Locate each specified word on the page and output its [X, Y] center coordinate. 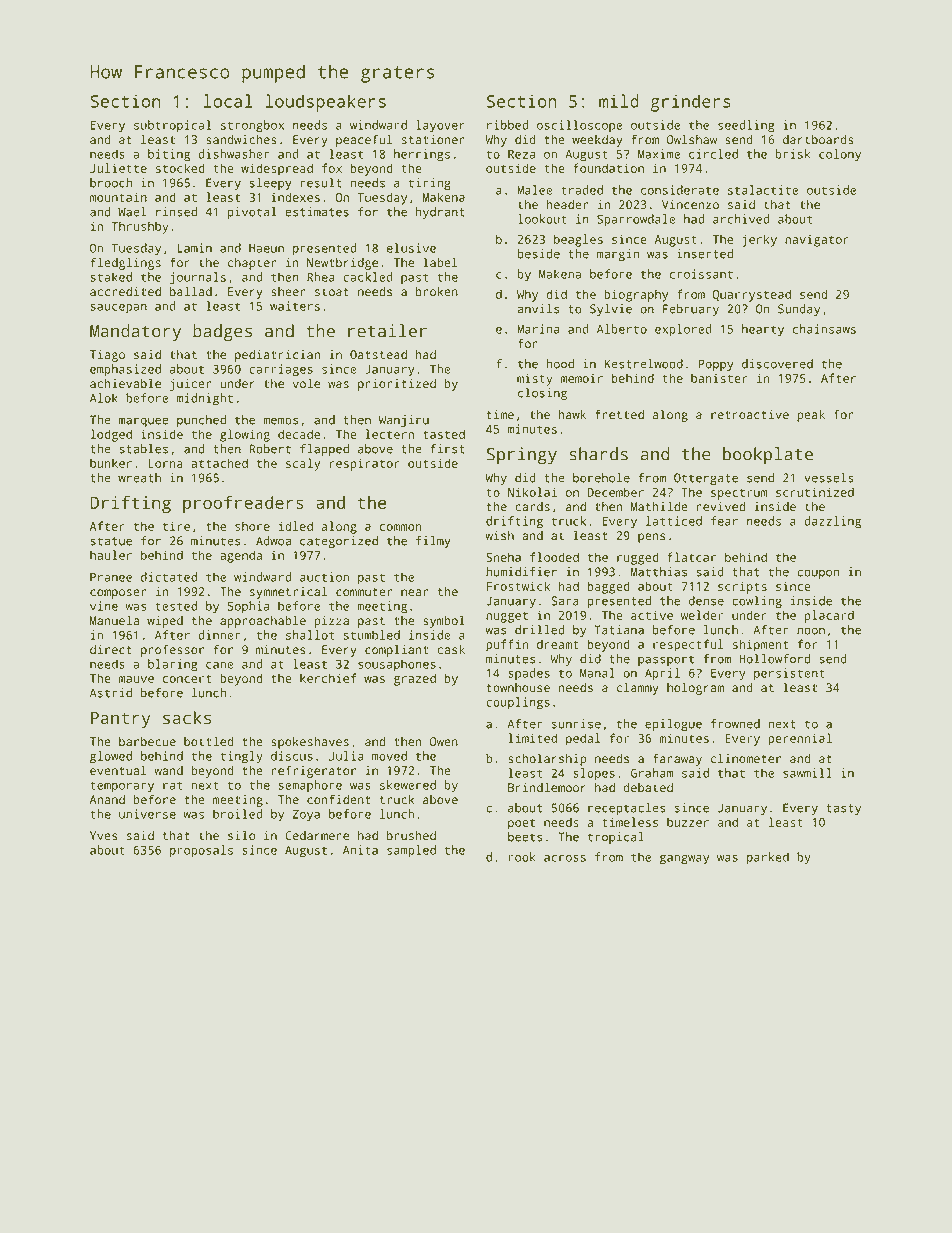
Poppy [716, 365]
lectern [389, 434]
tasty [843, 809]
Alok [104, 398]
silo [241, 835]
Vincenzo [690, 205]
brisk [793, 154]
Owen [444, 742]
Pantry [120, 720]
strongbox [252, 126]
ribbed [507, 125]
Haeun [266, 248]
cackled [368, 277]
